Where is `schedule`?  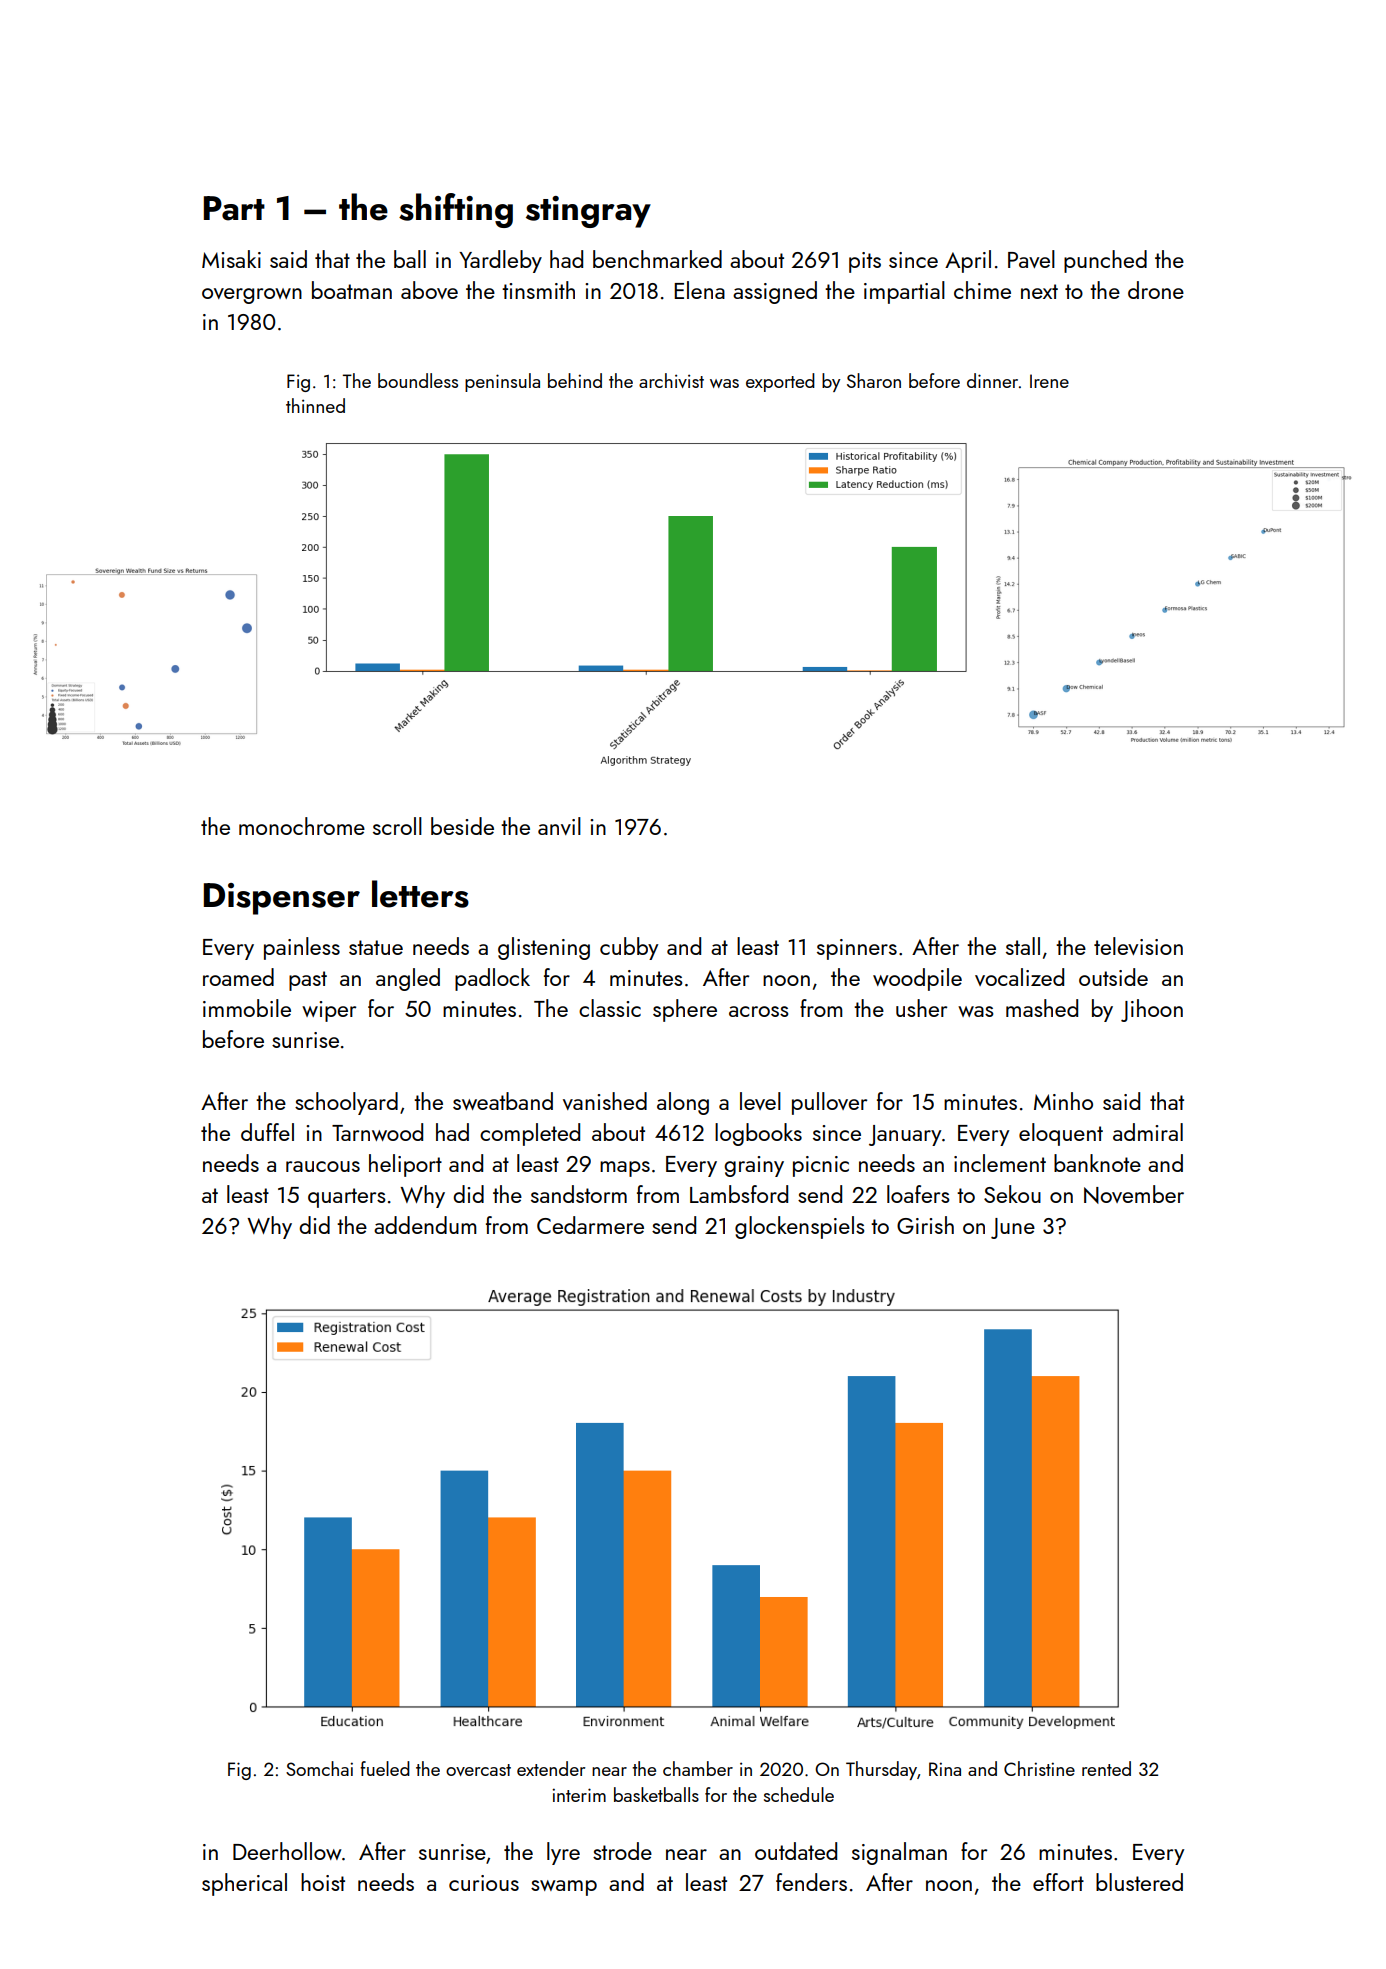
schedule is located at coordinates (799, 1794).
